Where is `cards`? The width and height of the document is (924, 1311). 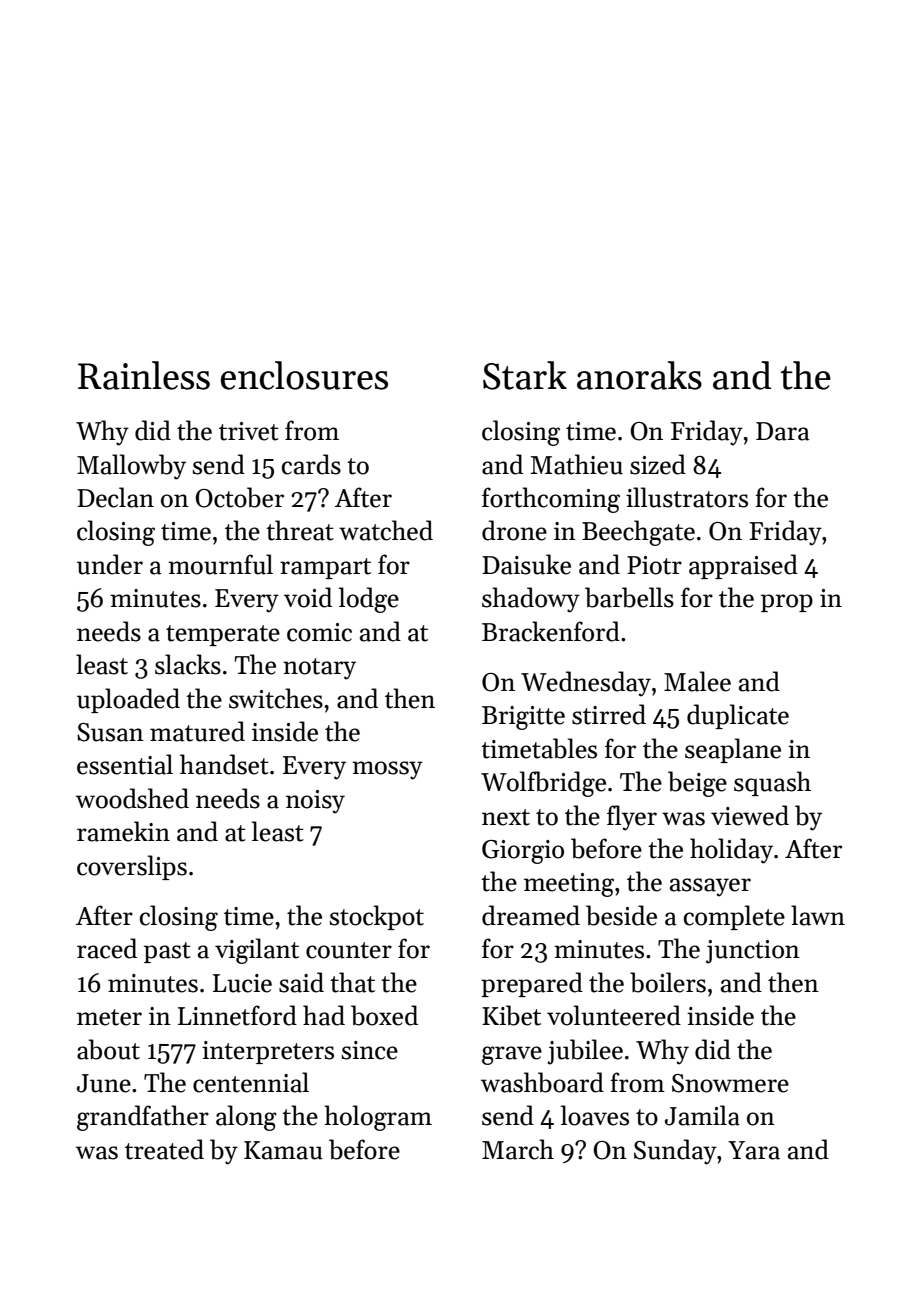
cards is located at coordinates (311, 464).
